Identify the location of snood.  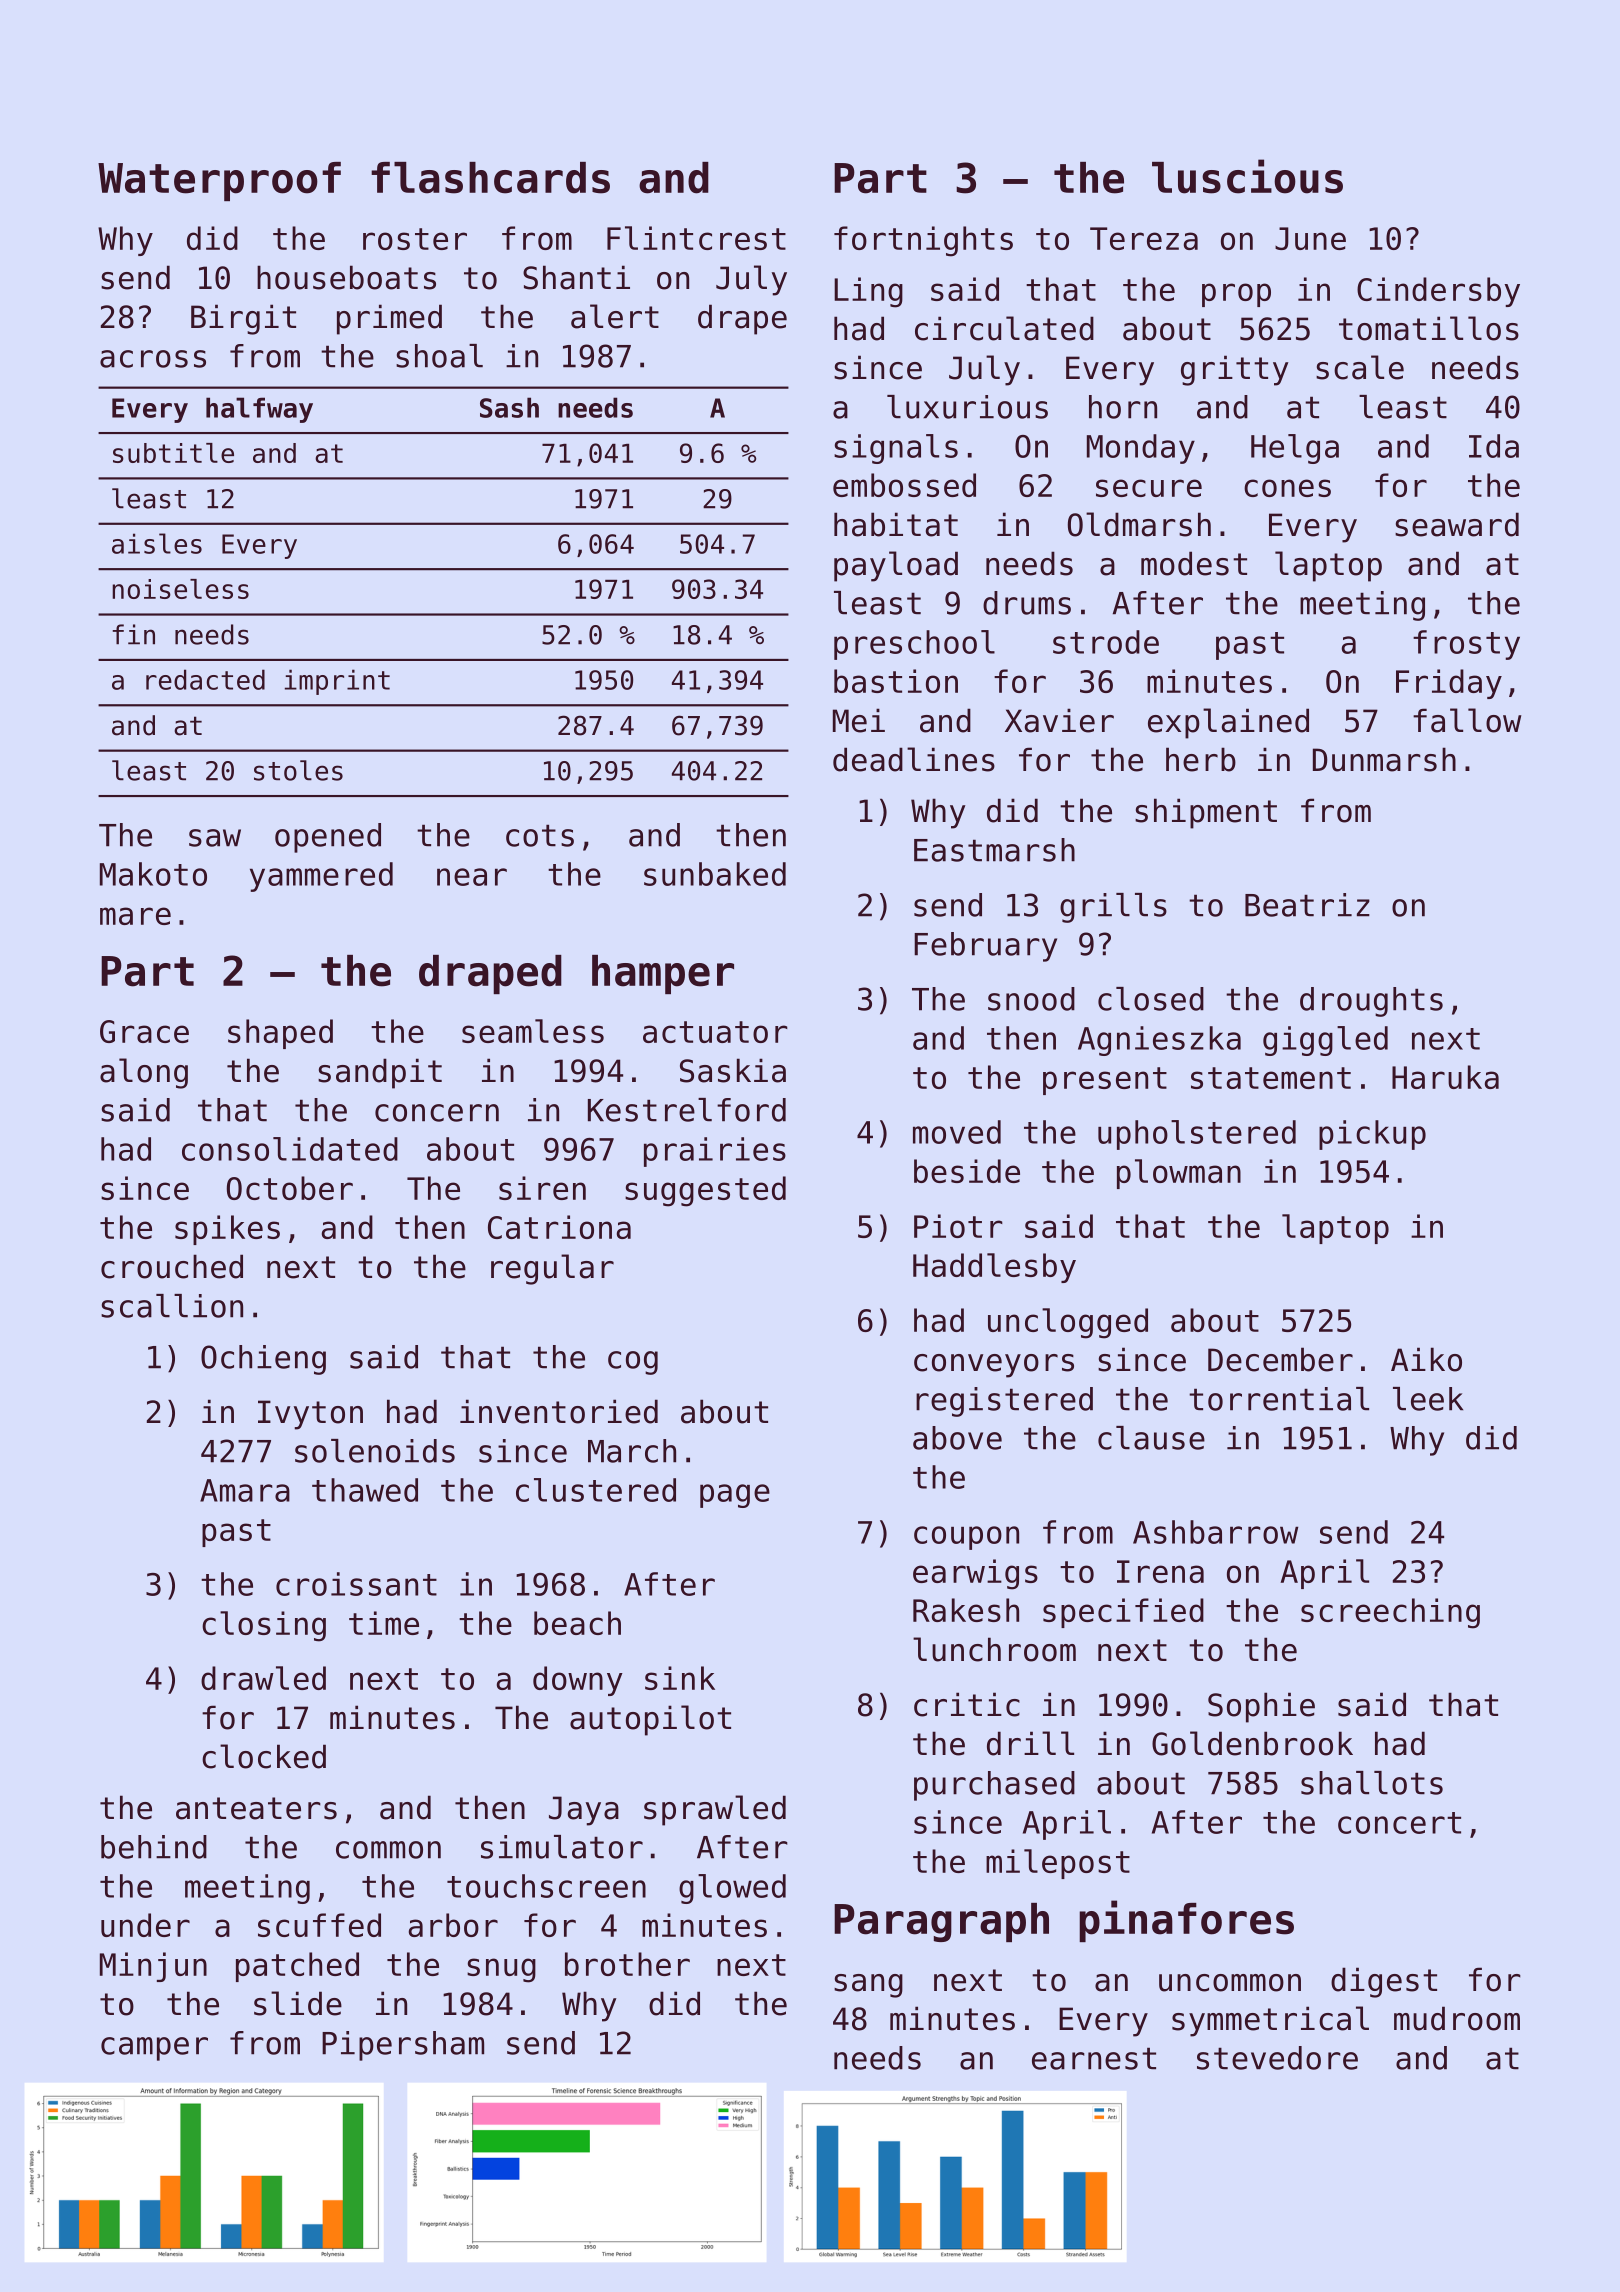
(1031, 999).
